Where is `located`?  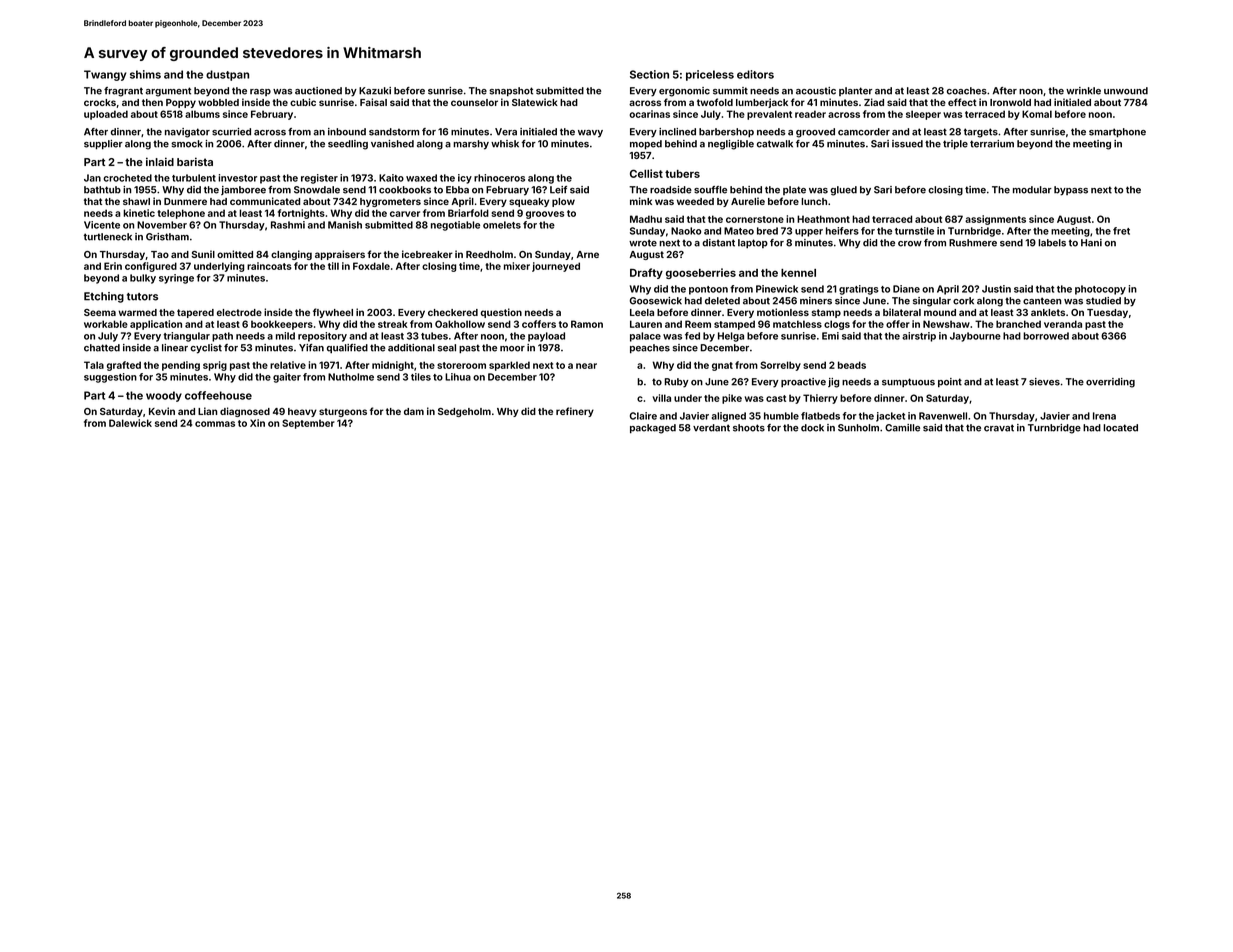
located is located at coordinates (1120, 428).
